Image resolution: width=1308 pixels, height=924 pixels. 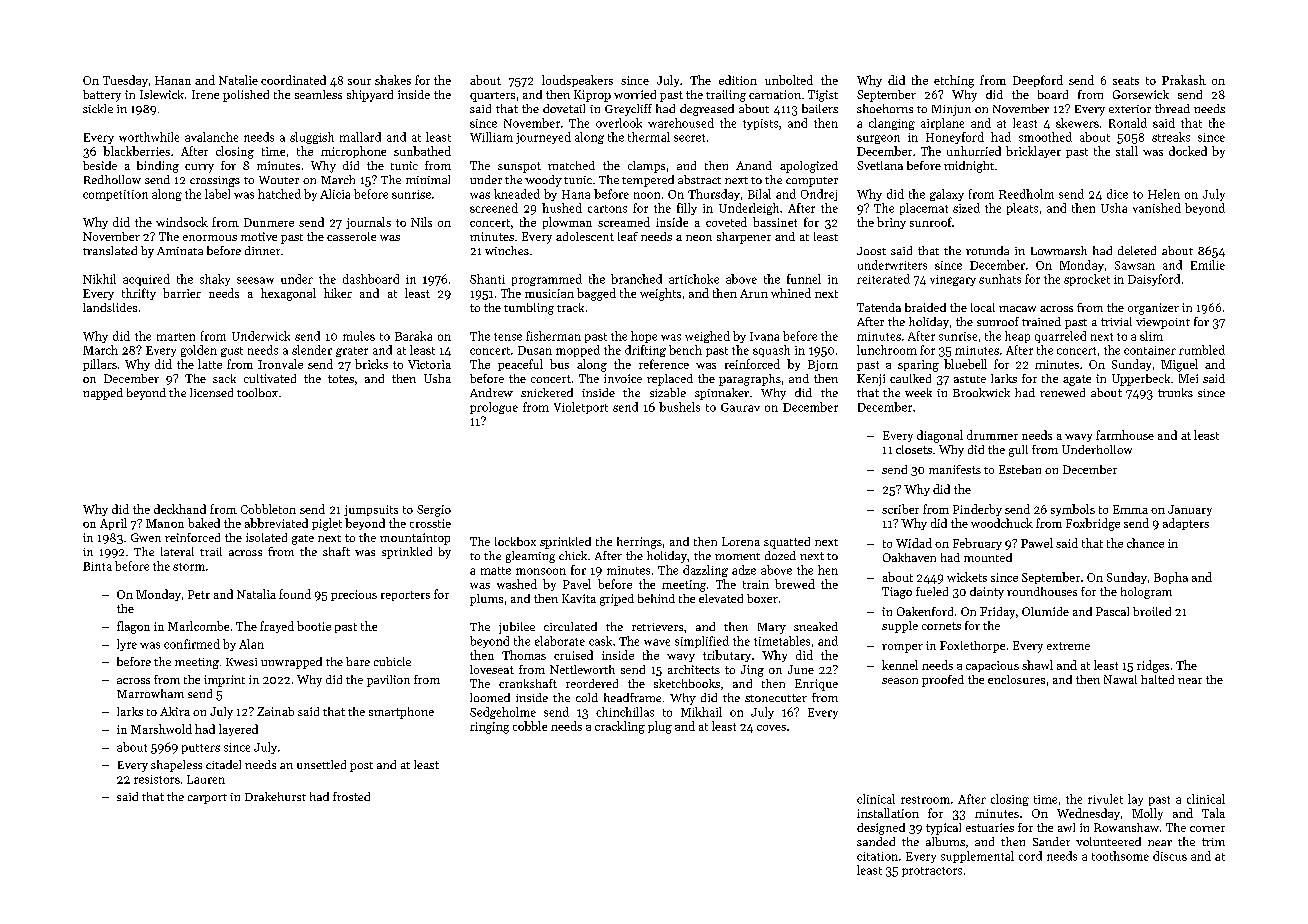 I want to click on translated, so click(x=110, y=250).
